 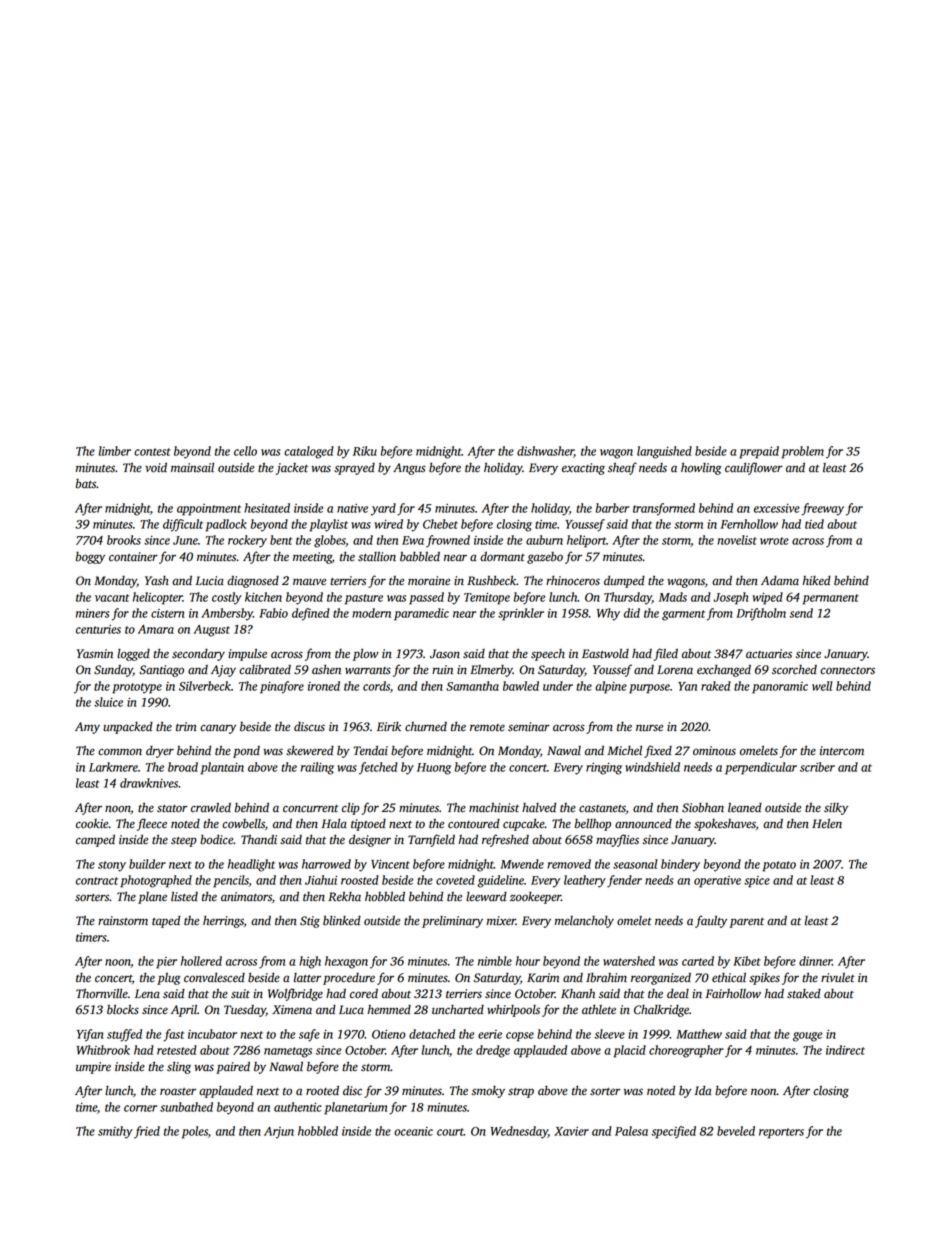 What do you see at coordinates (494, 808) in the screenshot?
I see `machinist` at bounding box center [494, 808].
